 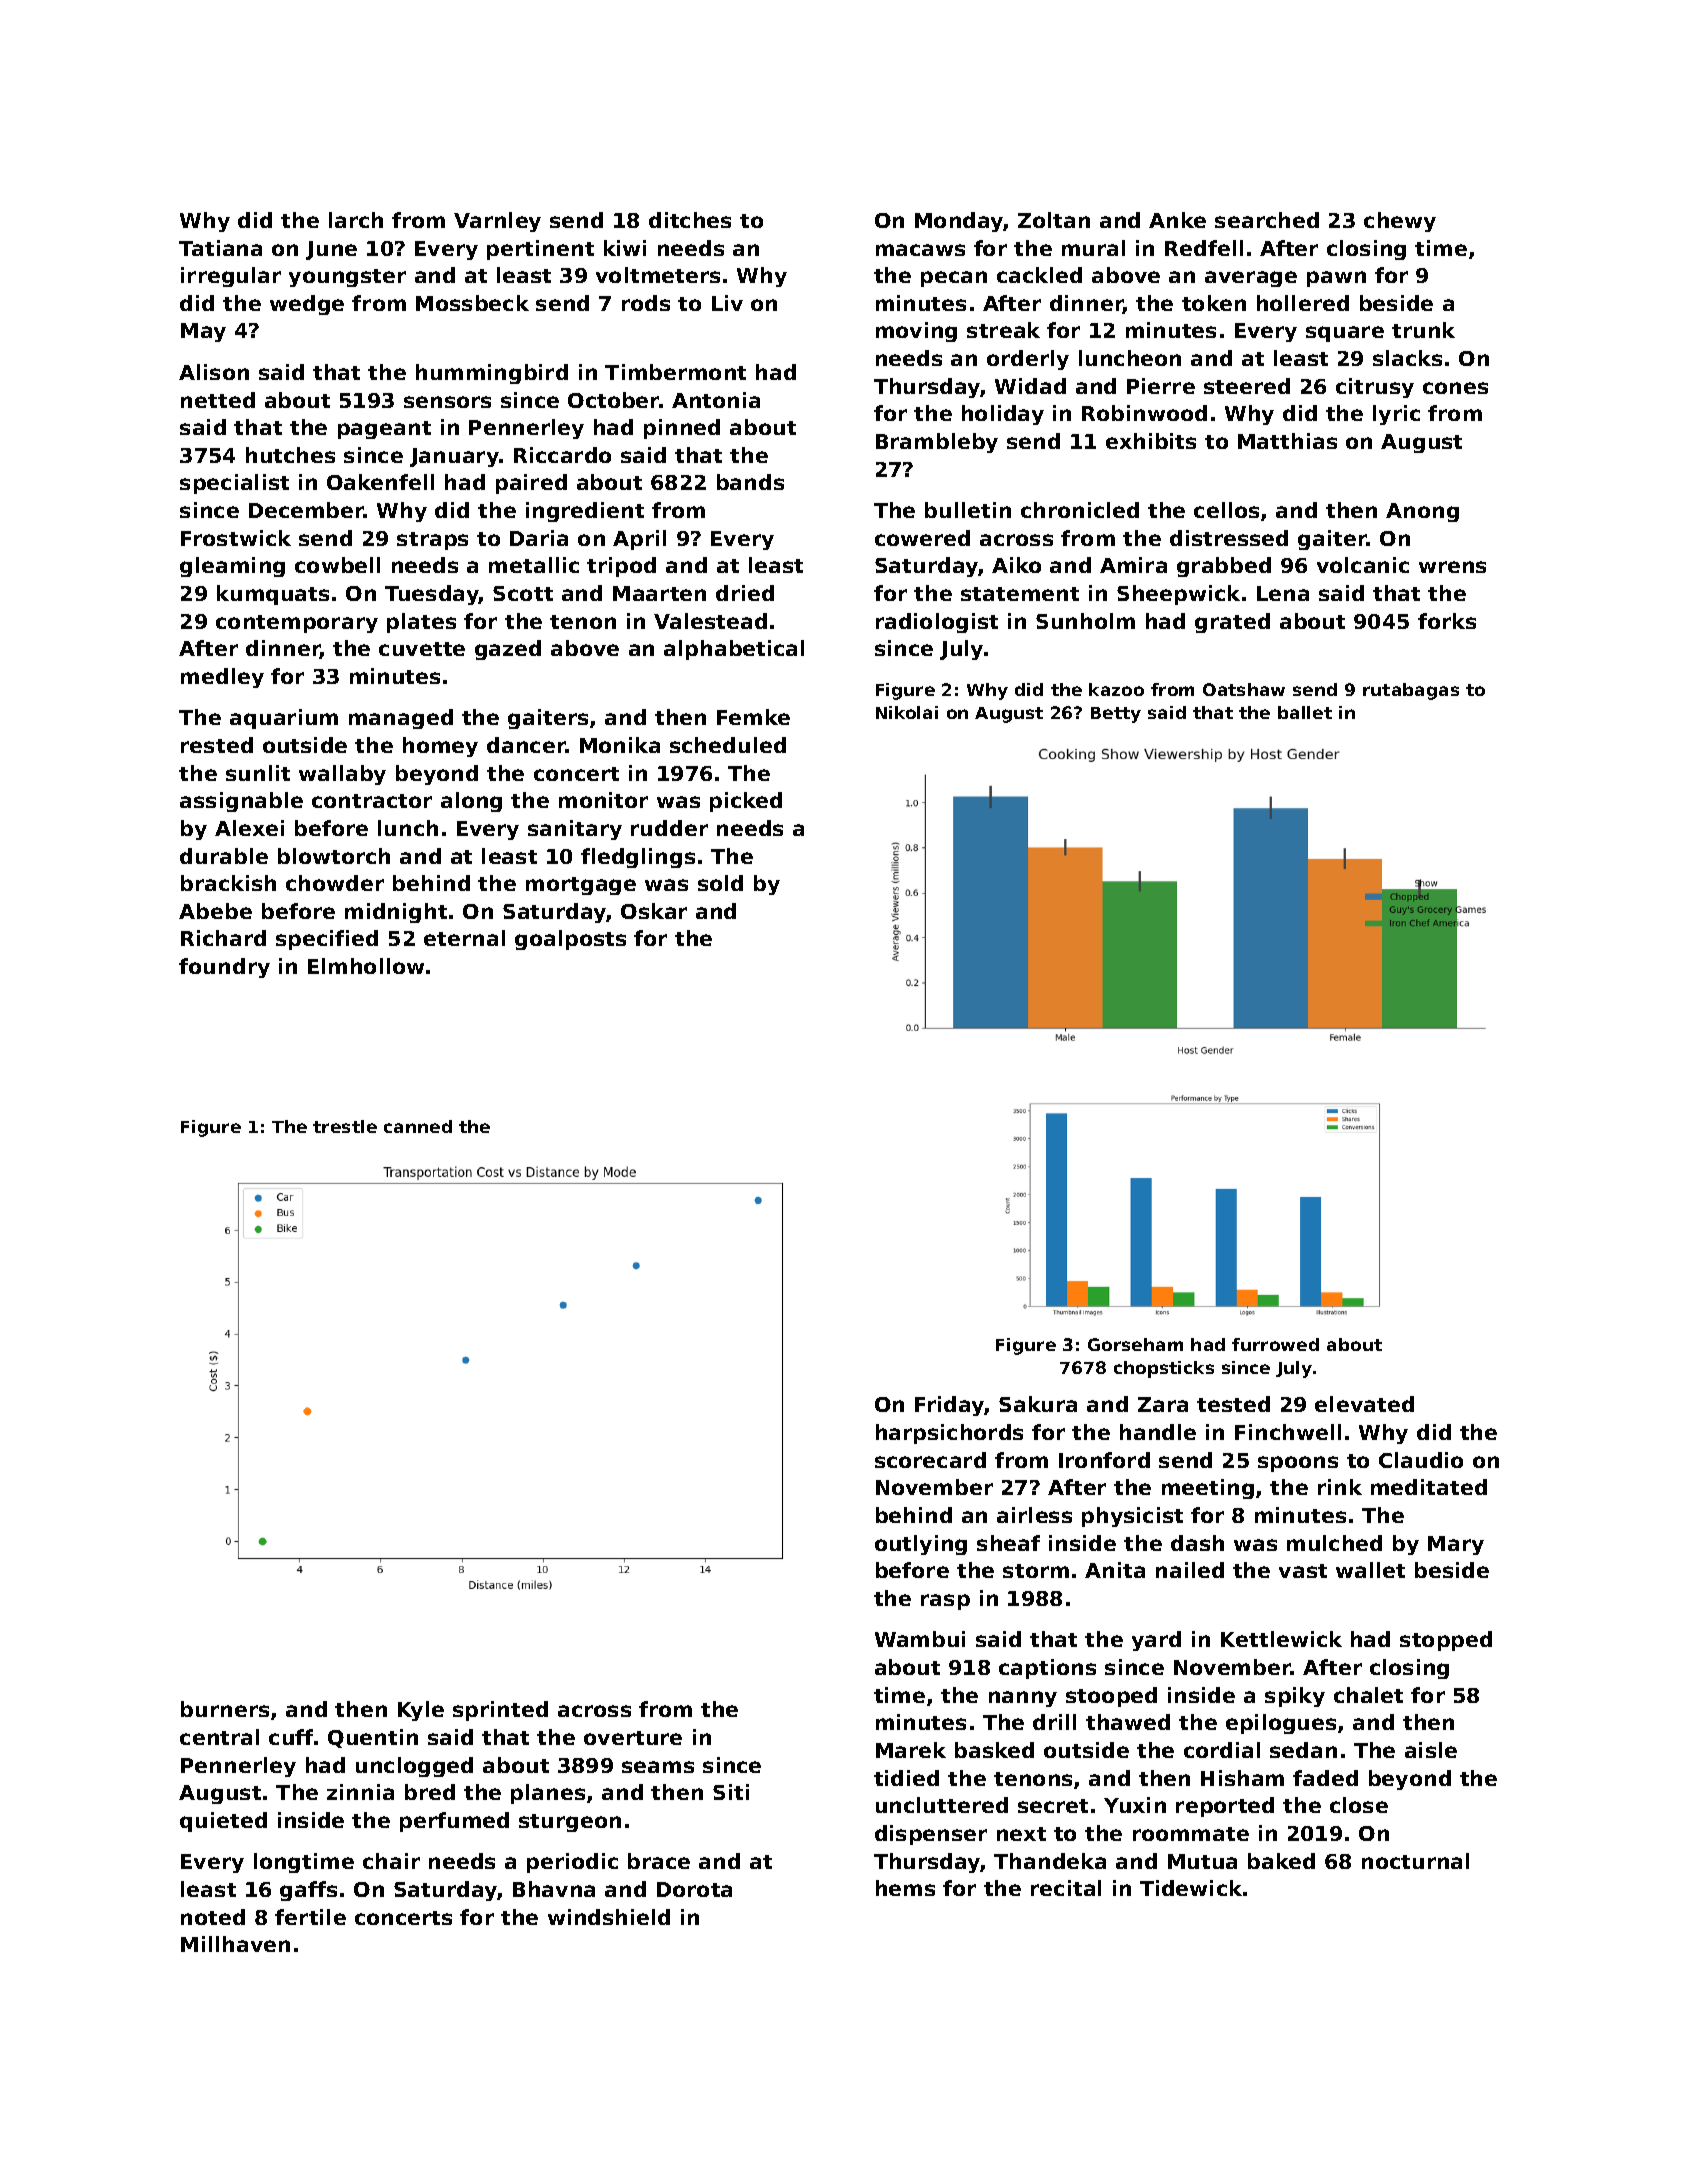 What do you see at coordinates (1191, 1834) in the page?
I see `roommate` at bounding box center [1191, 1834].
